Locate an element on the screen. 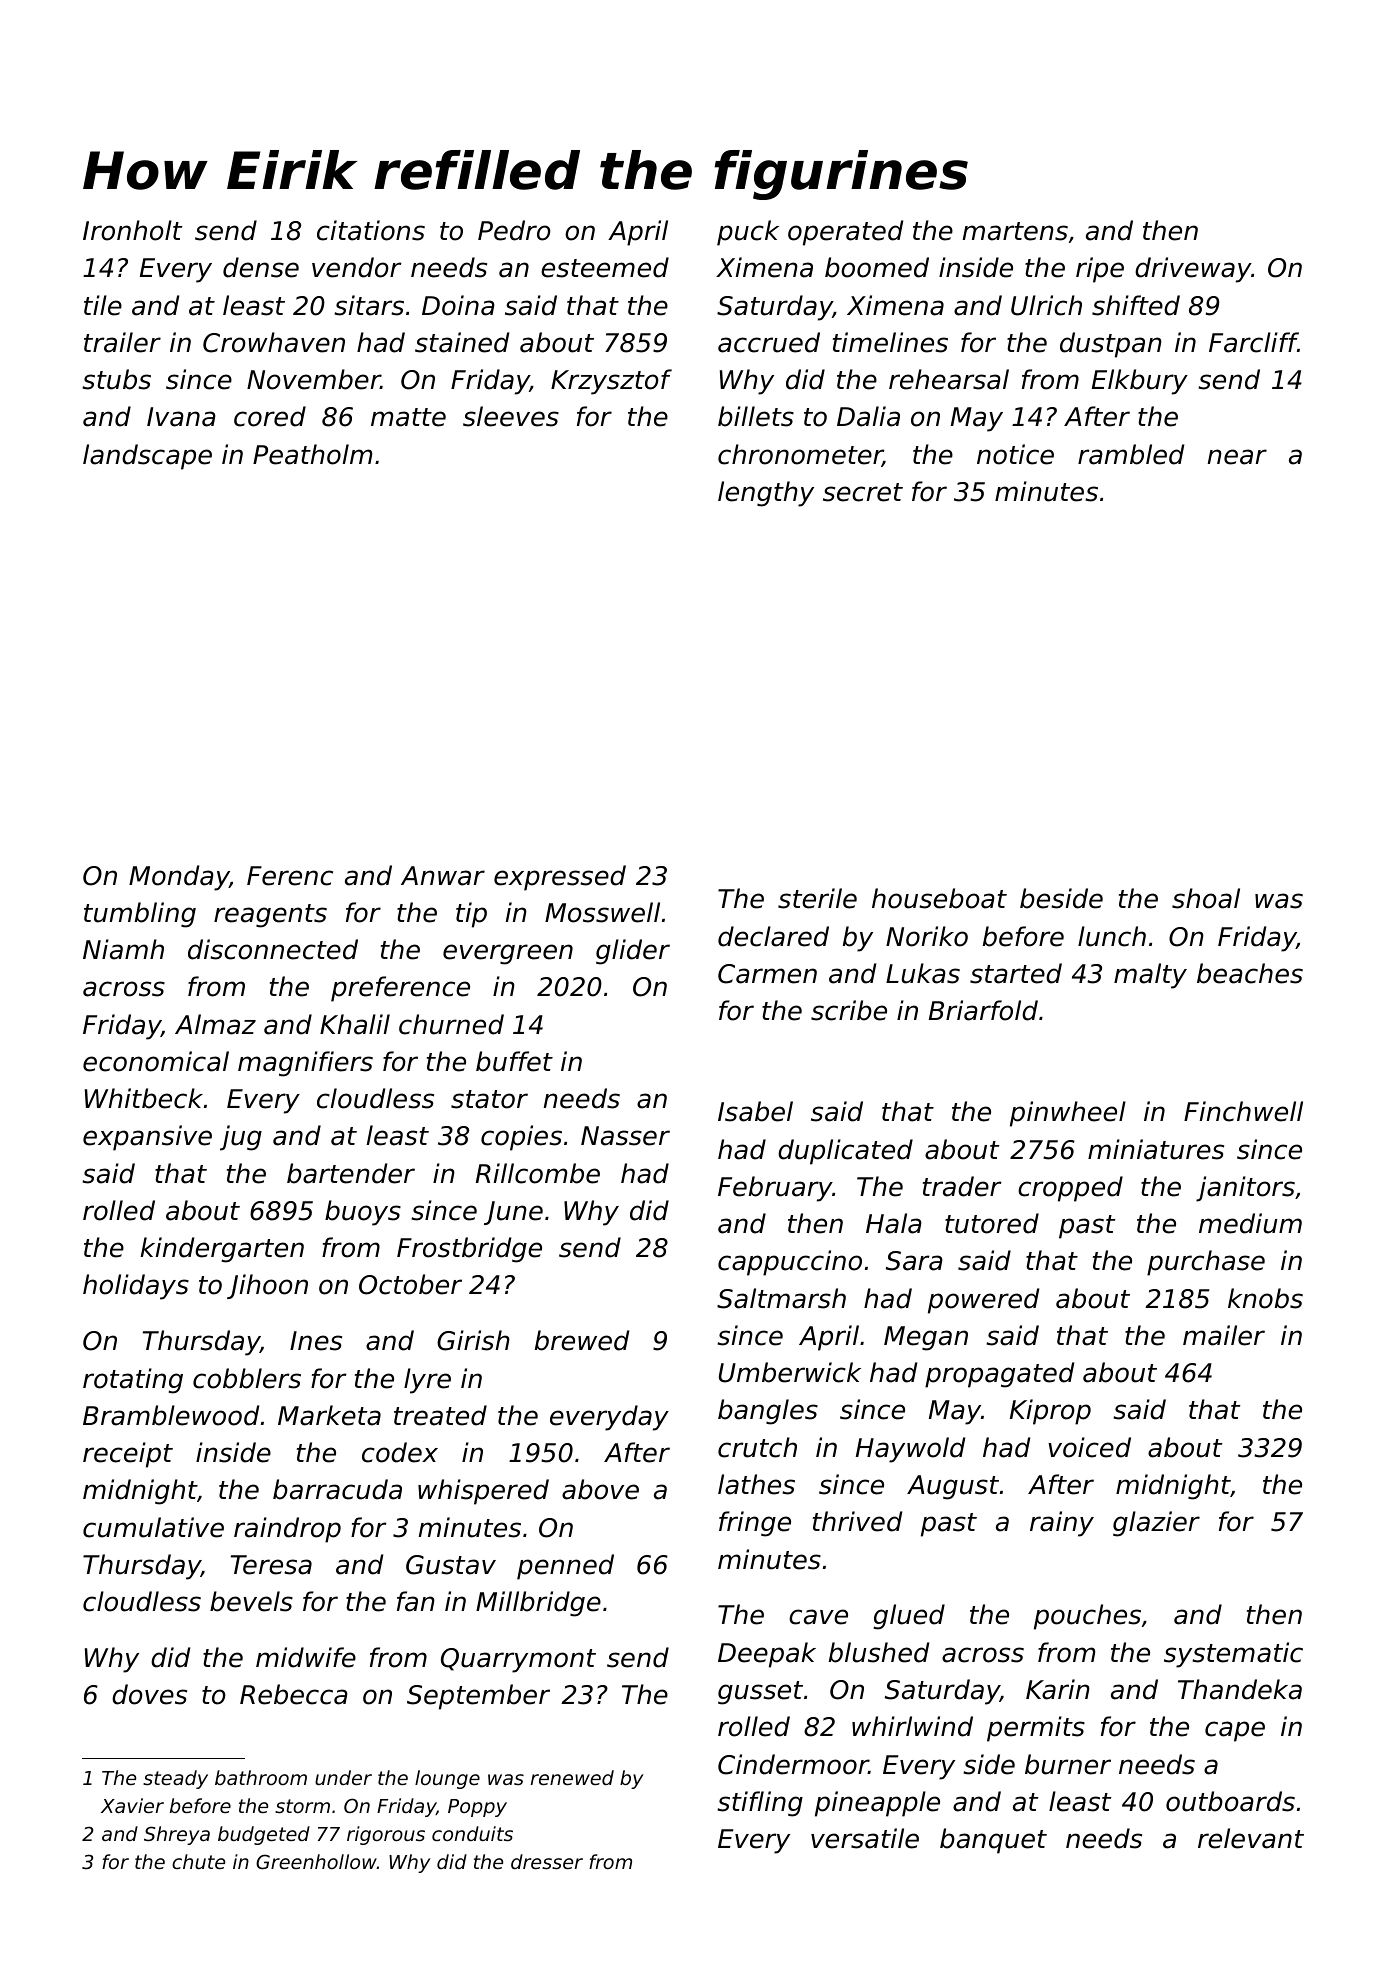  voiced is located at coordinates (1089, 1447).
